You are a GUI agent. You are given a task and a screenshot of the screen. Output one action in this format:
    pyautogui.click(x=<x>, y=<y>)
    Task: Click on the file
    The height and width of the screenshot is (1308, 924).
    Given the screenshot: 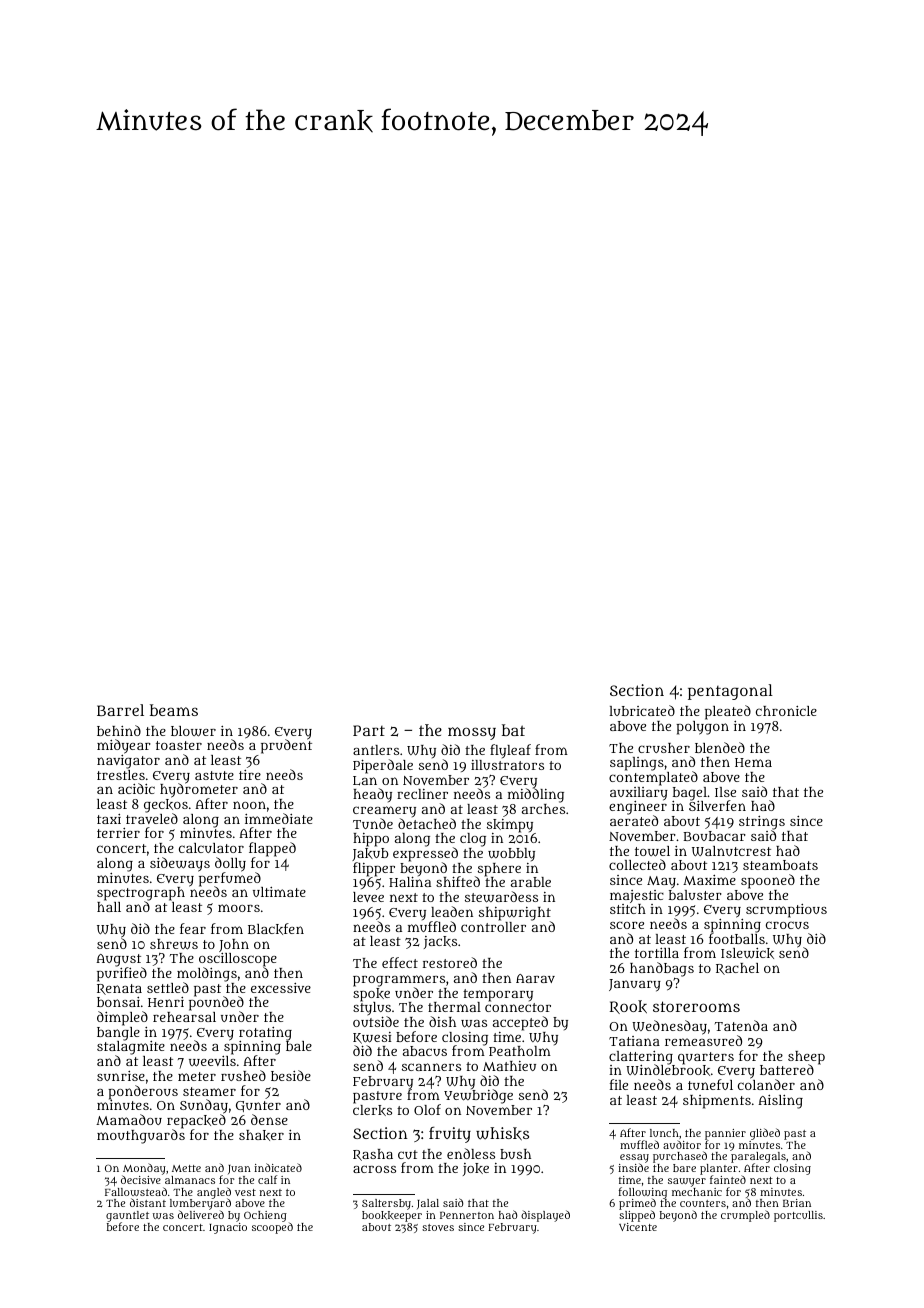 What is the action you would take?
    pyautogui.click(x=619, y=1084)
